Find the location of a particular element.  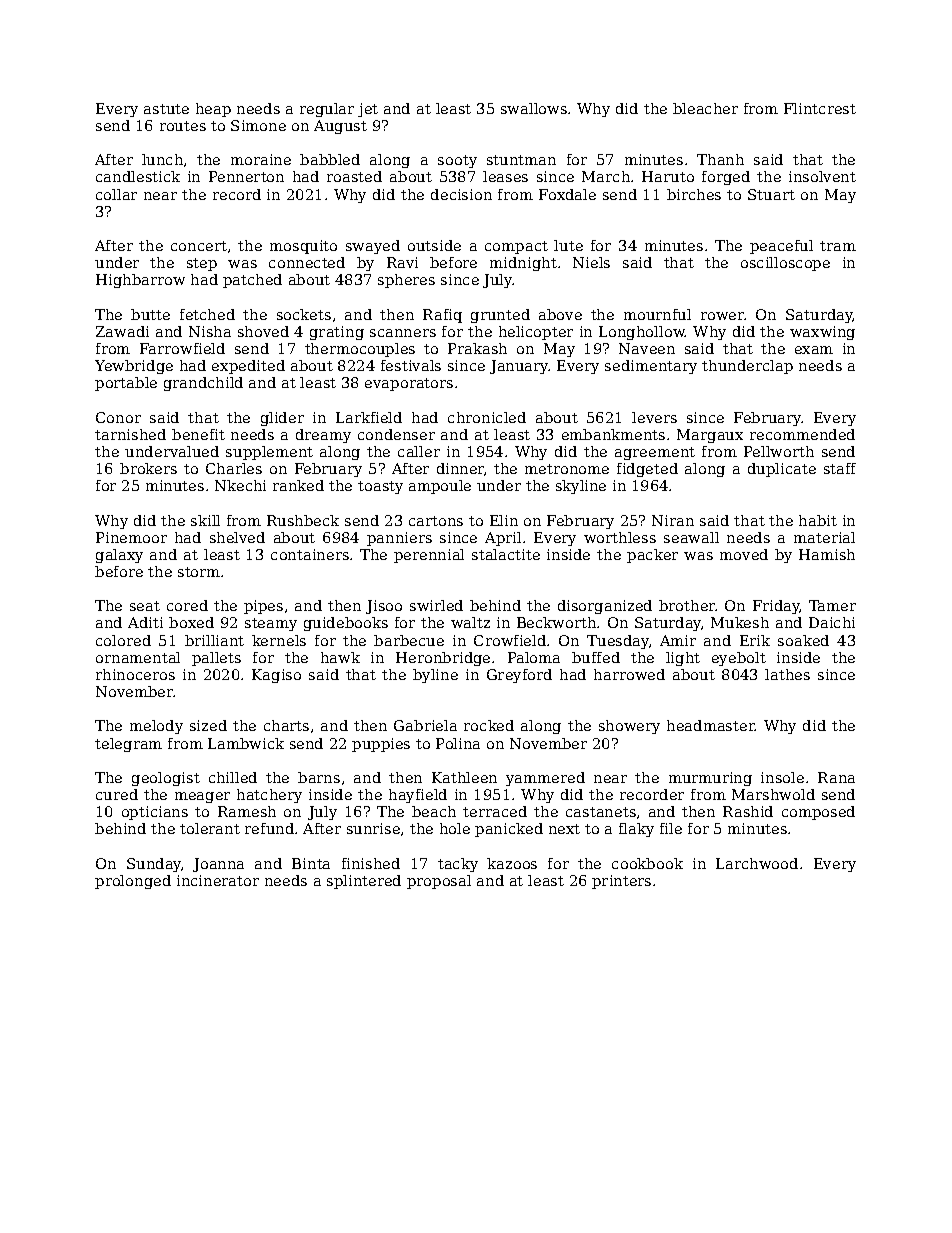

beach is located at coordinates (434, 811).
